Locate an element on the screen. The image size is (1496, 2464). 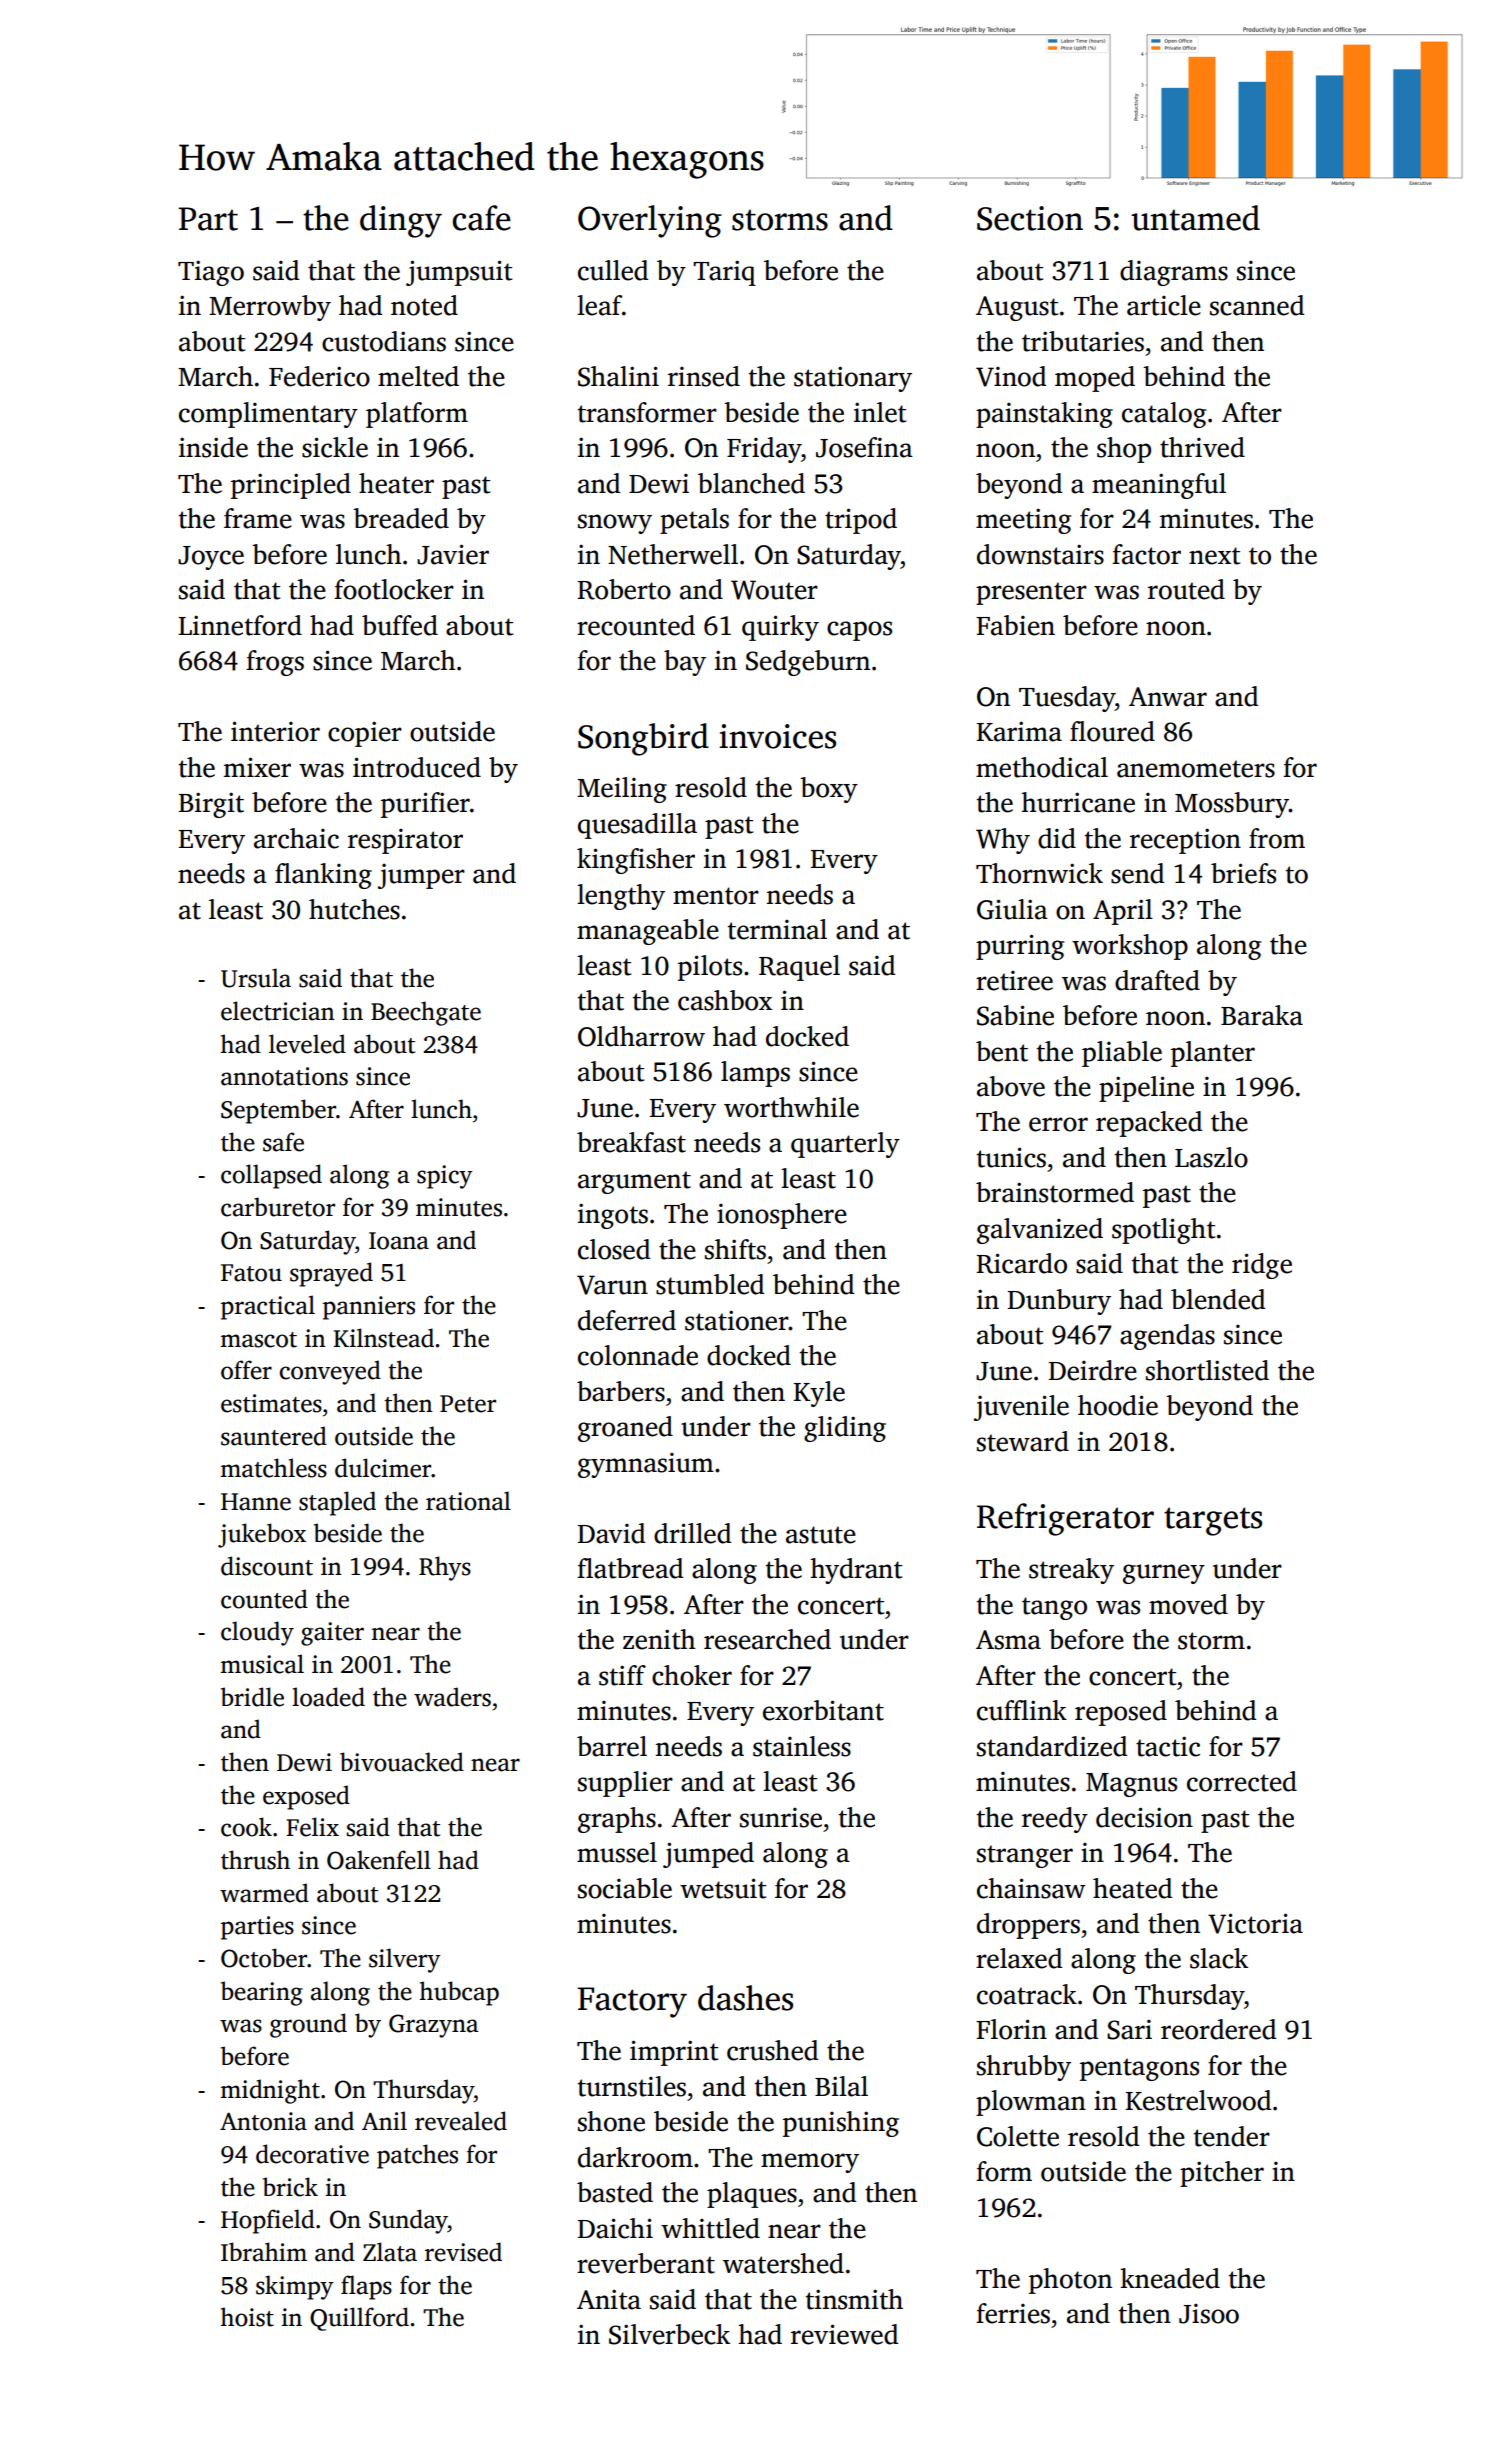
snowy is located at coordinates (615, 524).
